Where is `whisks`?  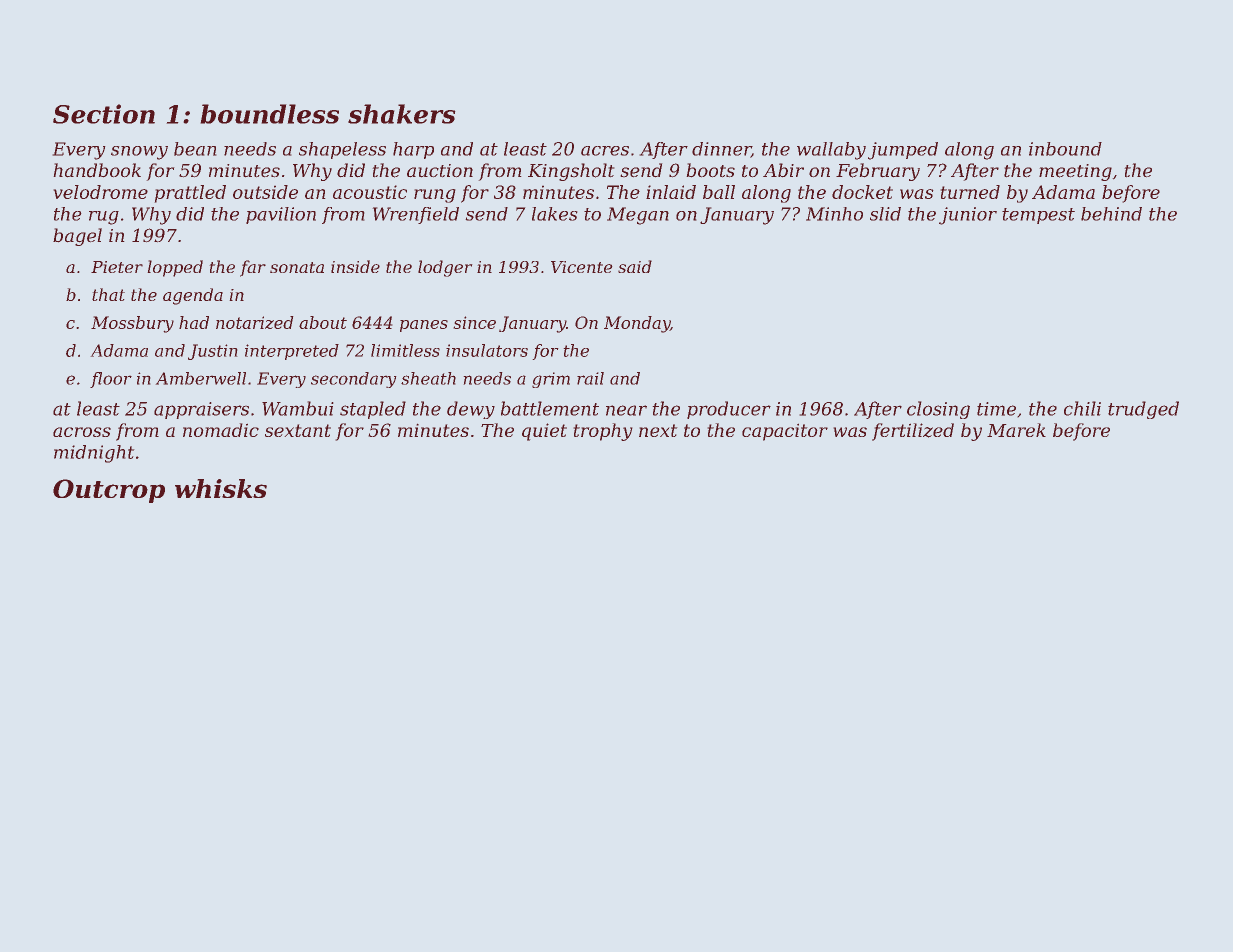
whisks is located at coordinates (221, 488).
